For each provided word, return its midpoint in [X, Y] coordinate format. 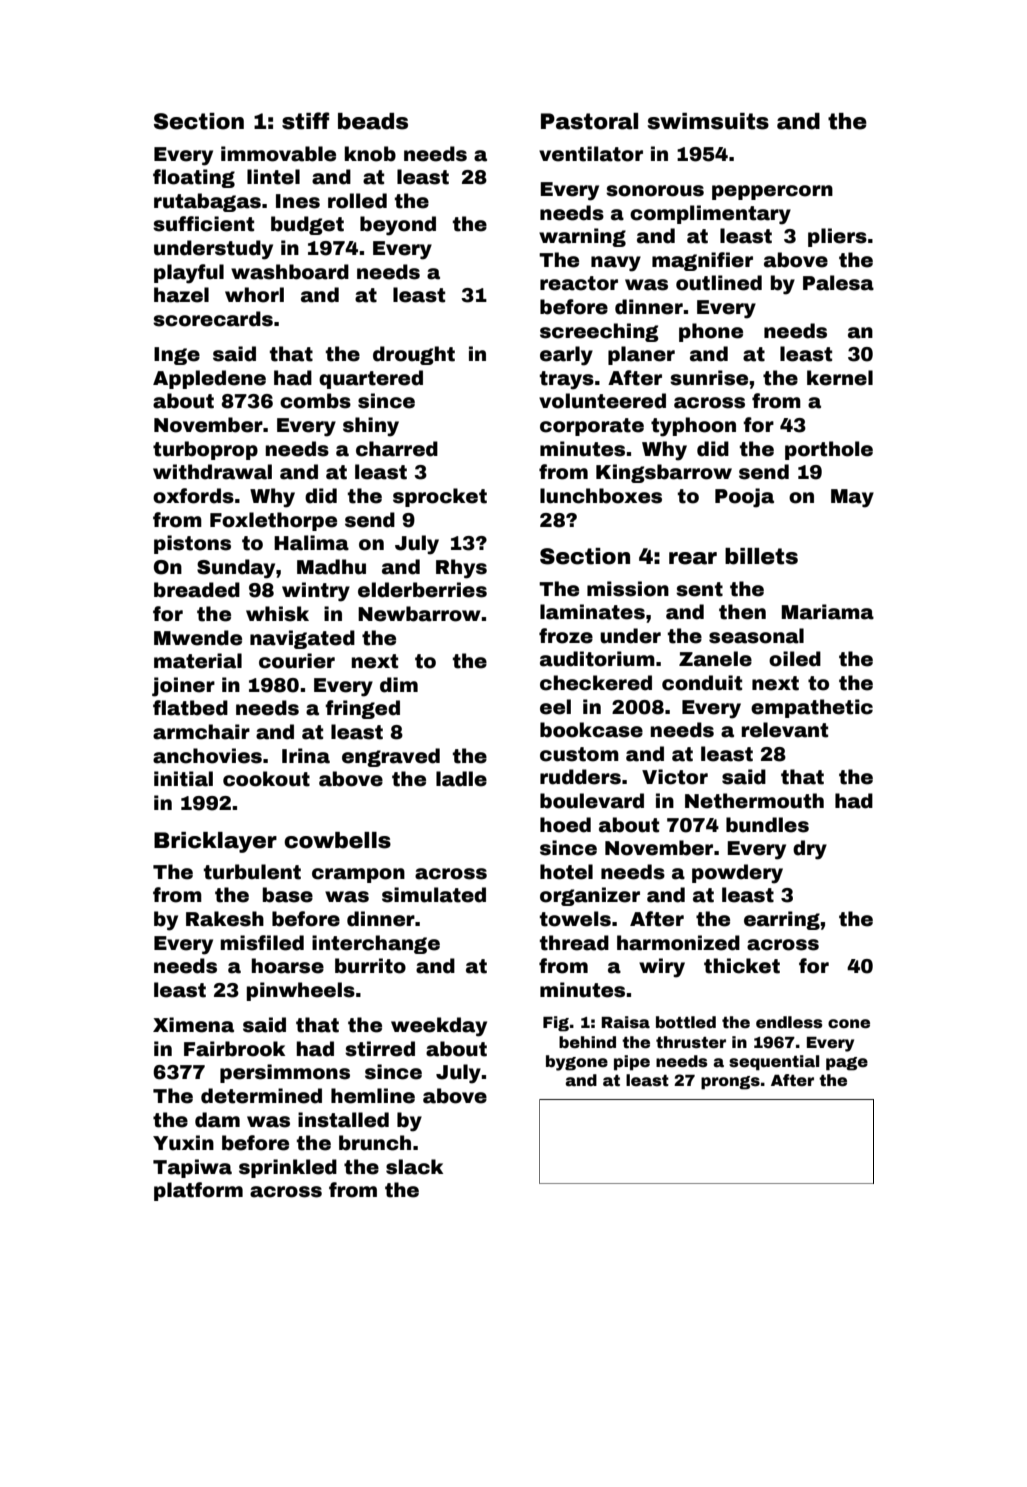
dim [399, 685]
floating [194, 178]
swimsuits [708, 121]
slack [414, 1167]
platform [198, 1191]
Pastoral [589, 121]
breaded [197, 590]
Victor [675, 777]
